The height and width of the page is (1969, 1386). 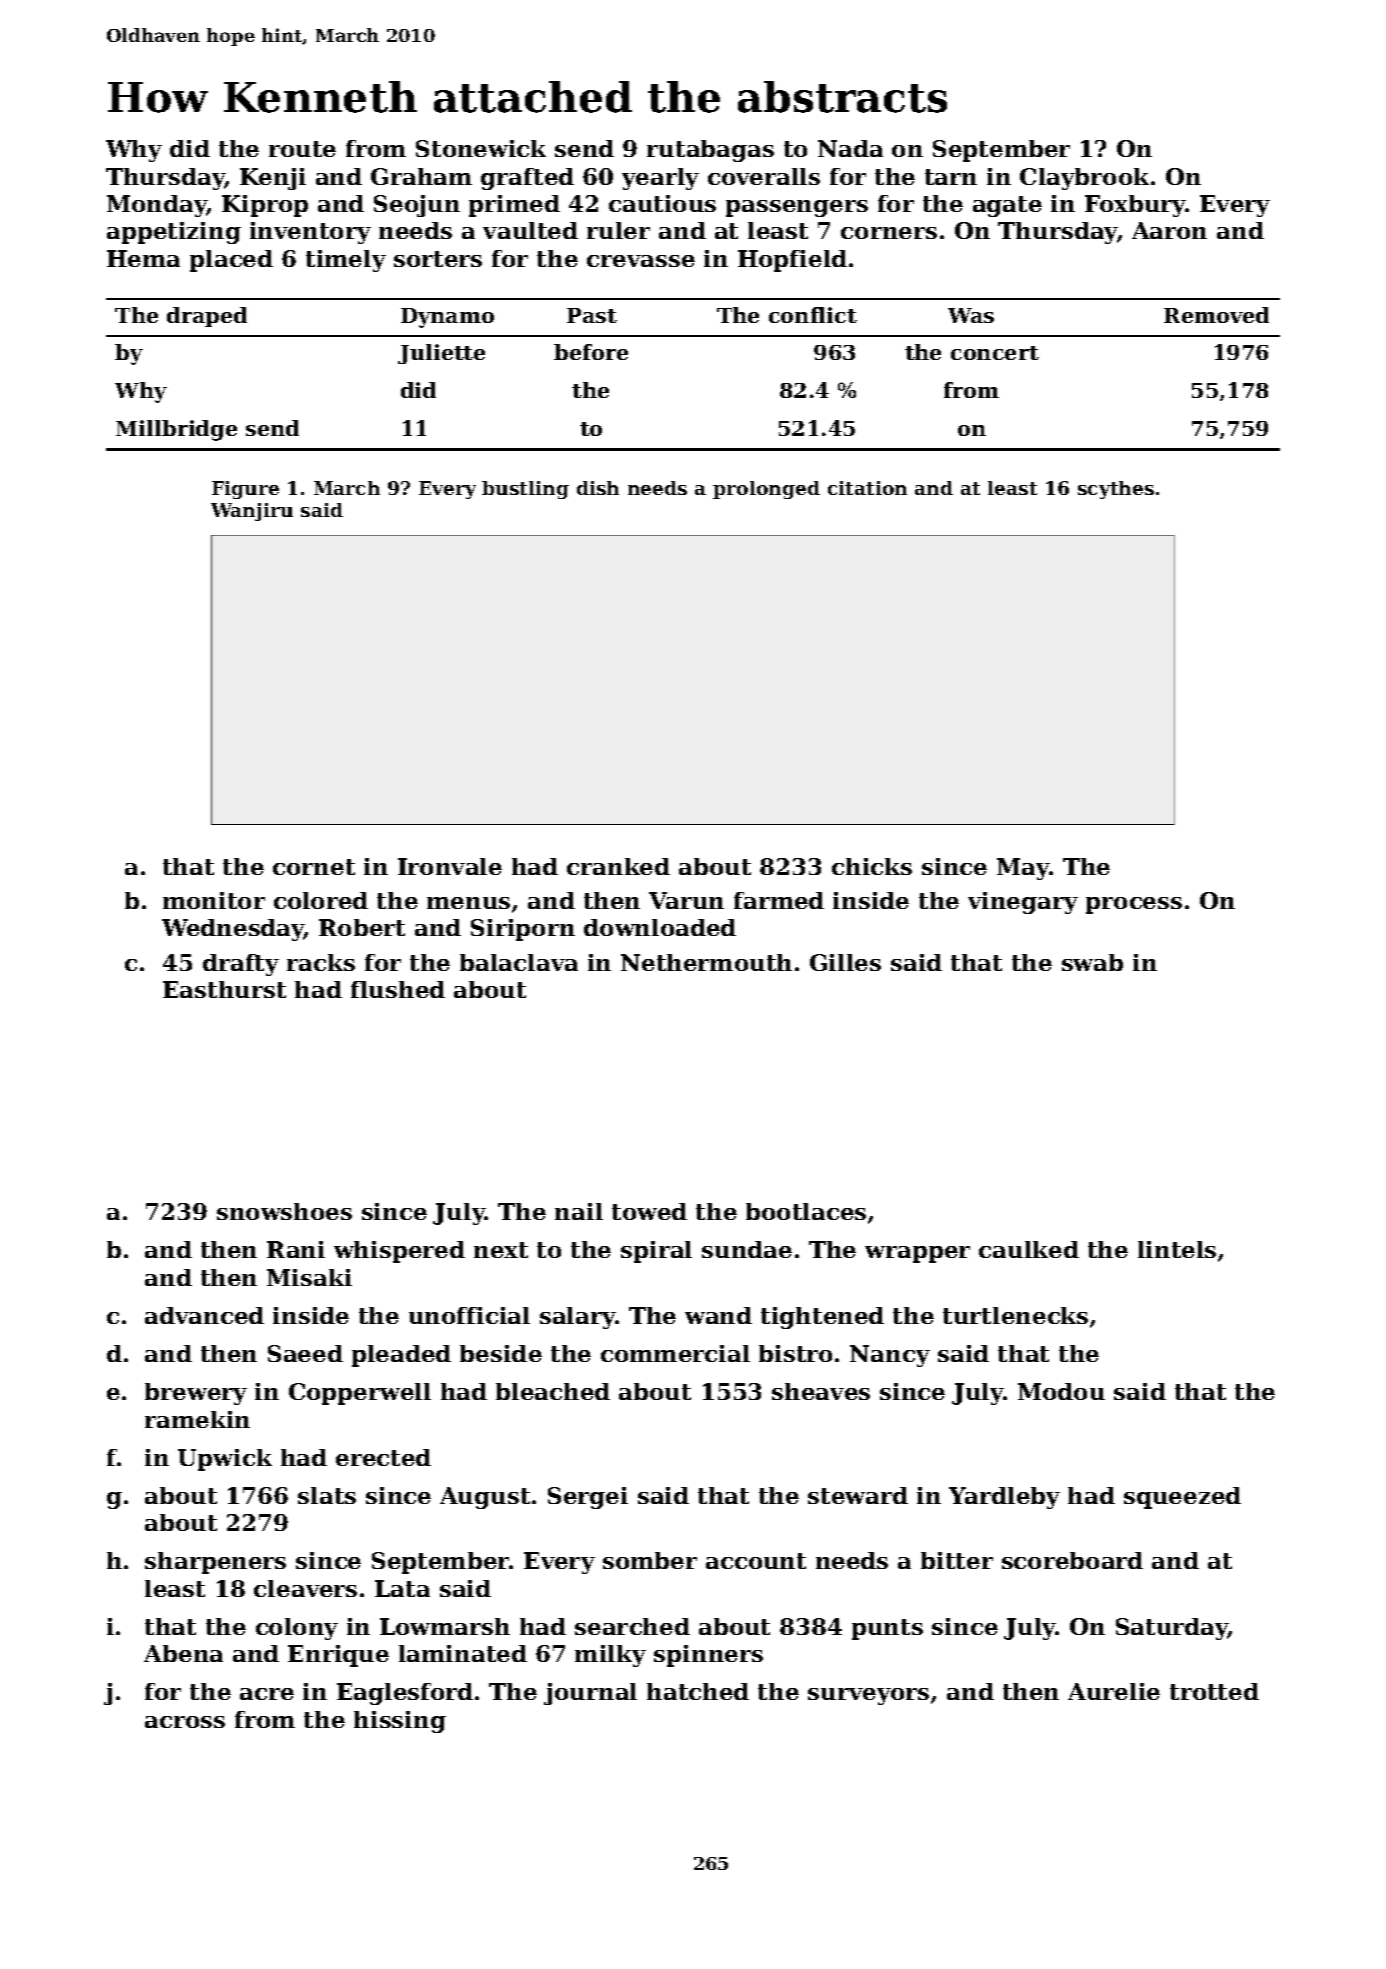 I want to click on scythes, so click(x=1116, y=490).
